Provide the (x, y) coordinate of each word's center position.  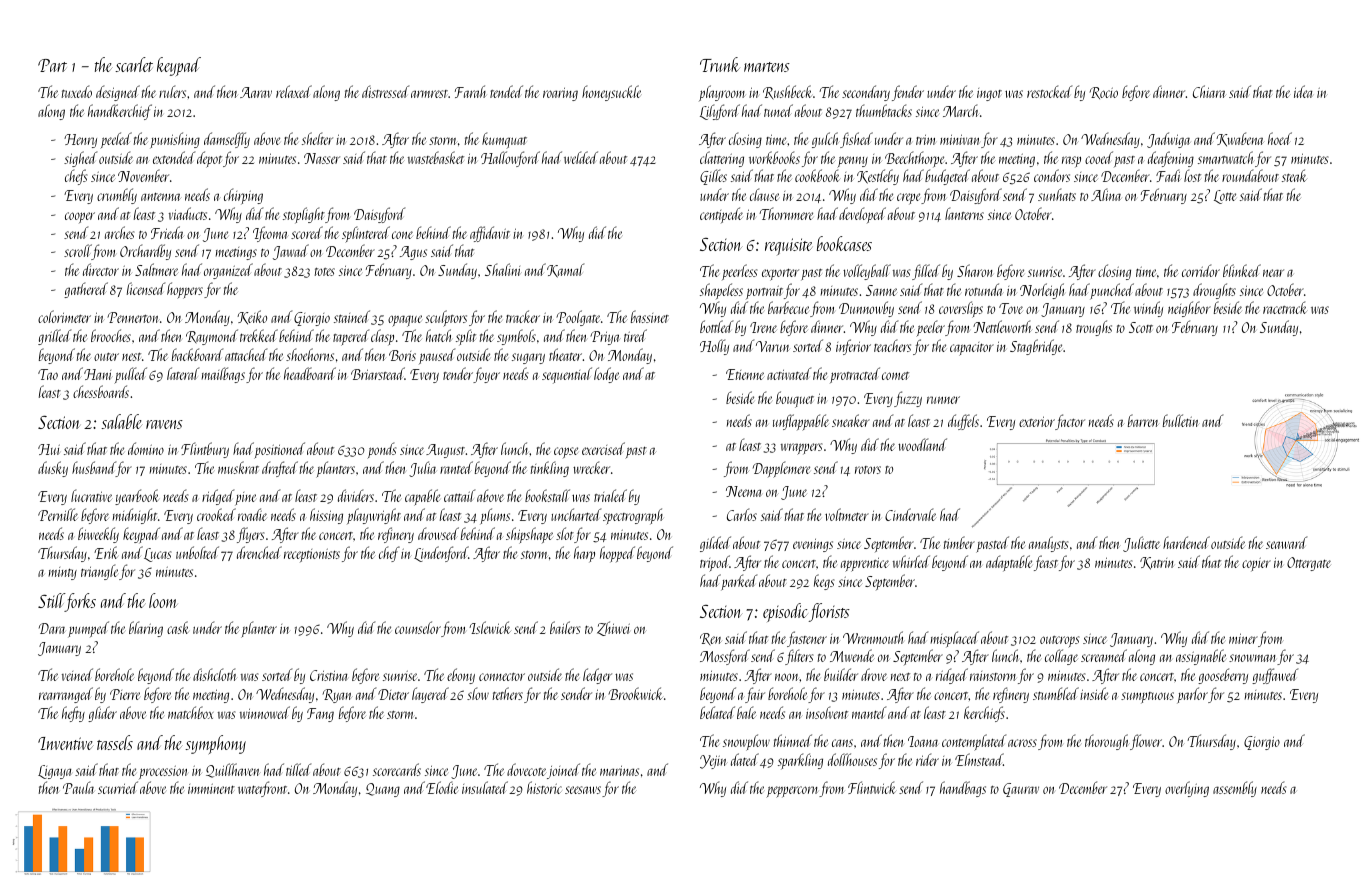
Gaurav (1021, 790)
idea (1303, 91)
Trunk (720, 64)
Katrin (1157, 563)
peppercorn (793, 792)
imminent (211, 788)
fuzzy (908, 399)
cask (177, 627)
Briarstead (378, 373)
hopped (617, 554)
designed (118, 93)
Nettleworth (1002, 326)
